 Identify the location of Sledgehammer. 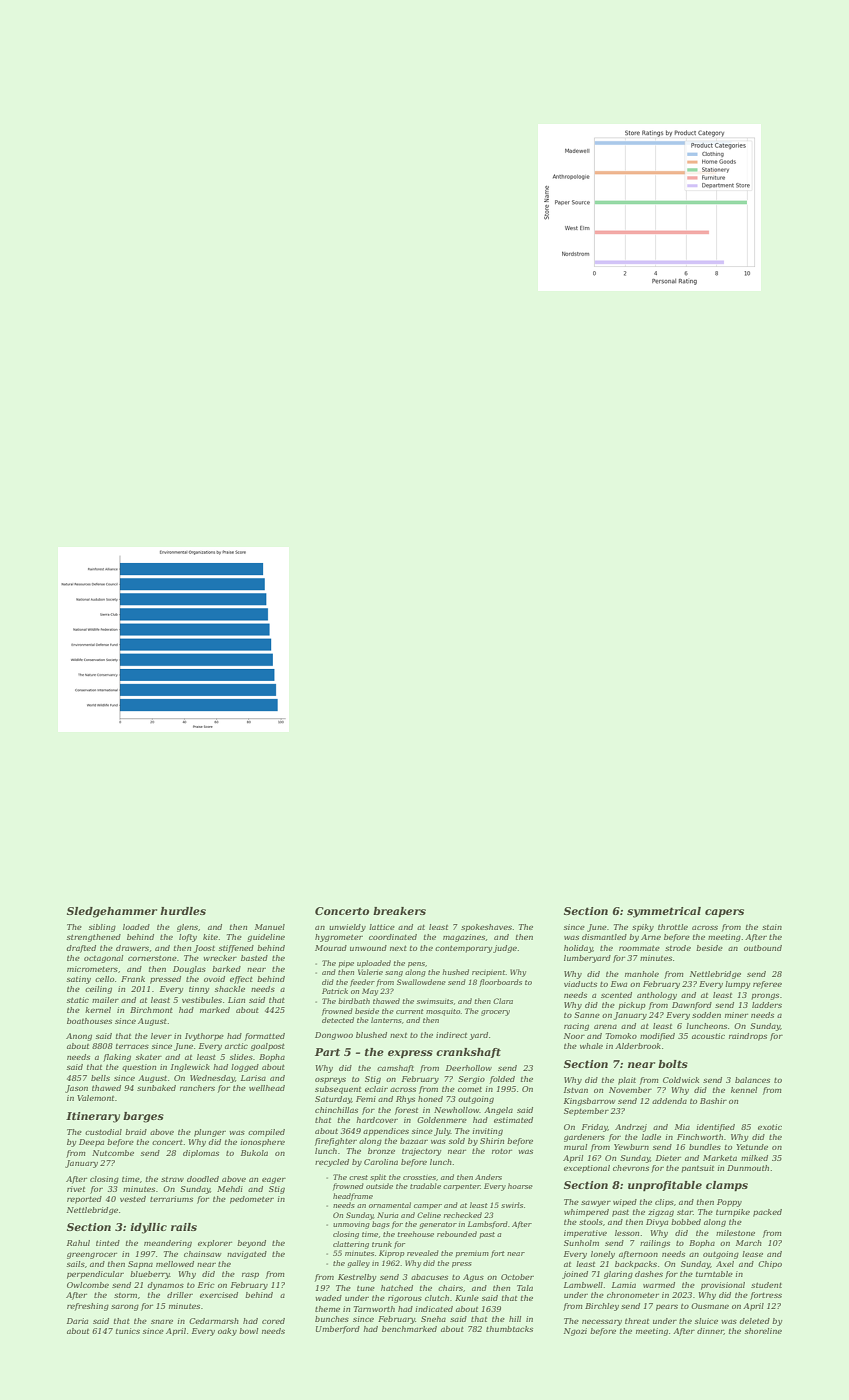
(112, 912).
